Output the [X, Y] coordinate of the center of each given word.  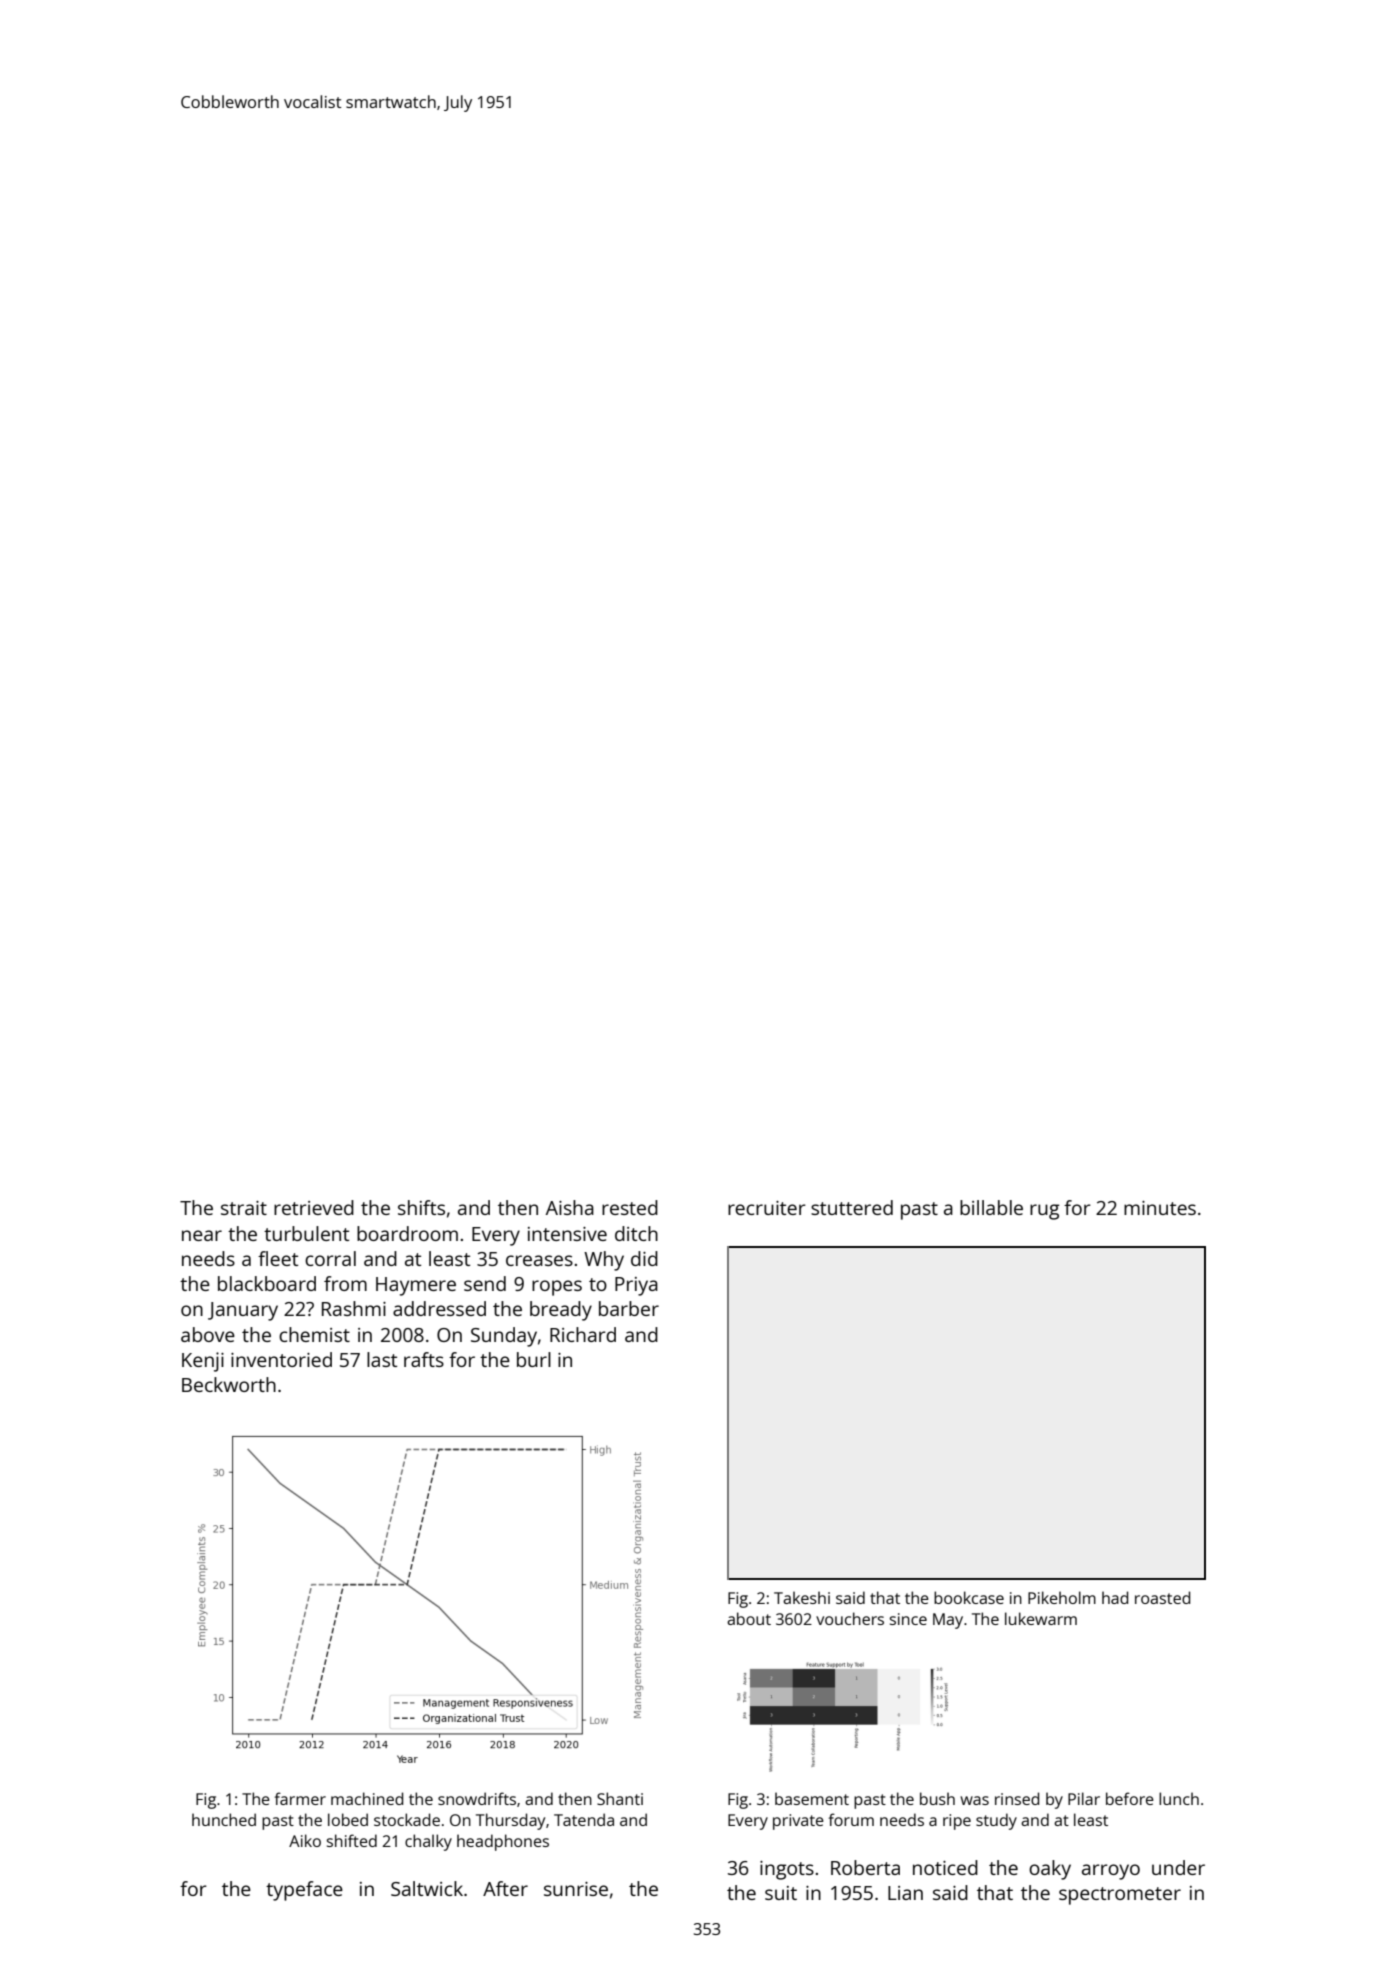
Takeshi [802, 1597]
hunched [224, 1819]
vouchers [850, 1618]
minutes [1160, 1208]
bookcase [969, 1597]
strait [244, 1208]
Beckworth [229, 1384]
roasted [1162, 1597]
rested [630, 1207]
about [749, 1618]
